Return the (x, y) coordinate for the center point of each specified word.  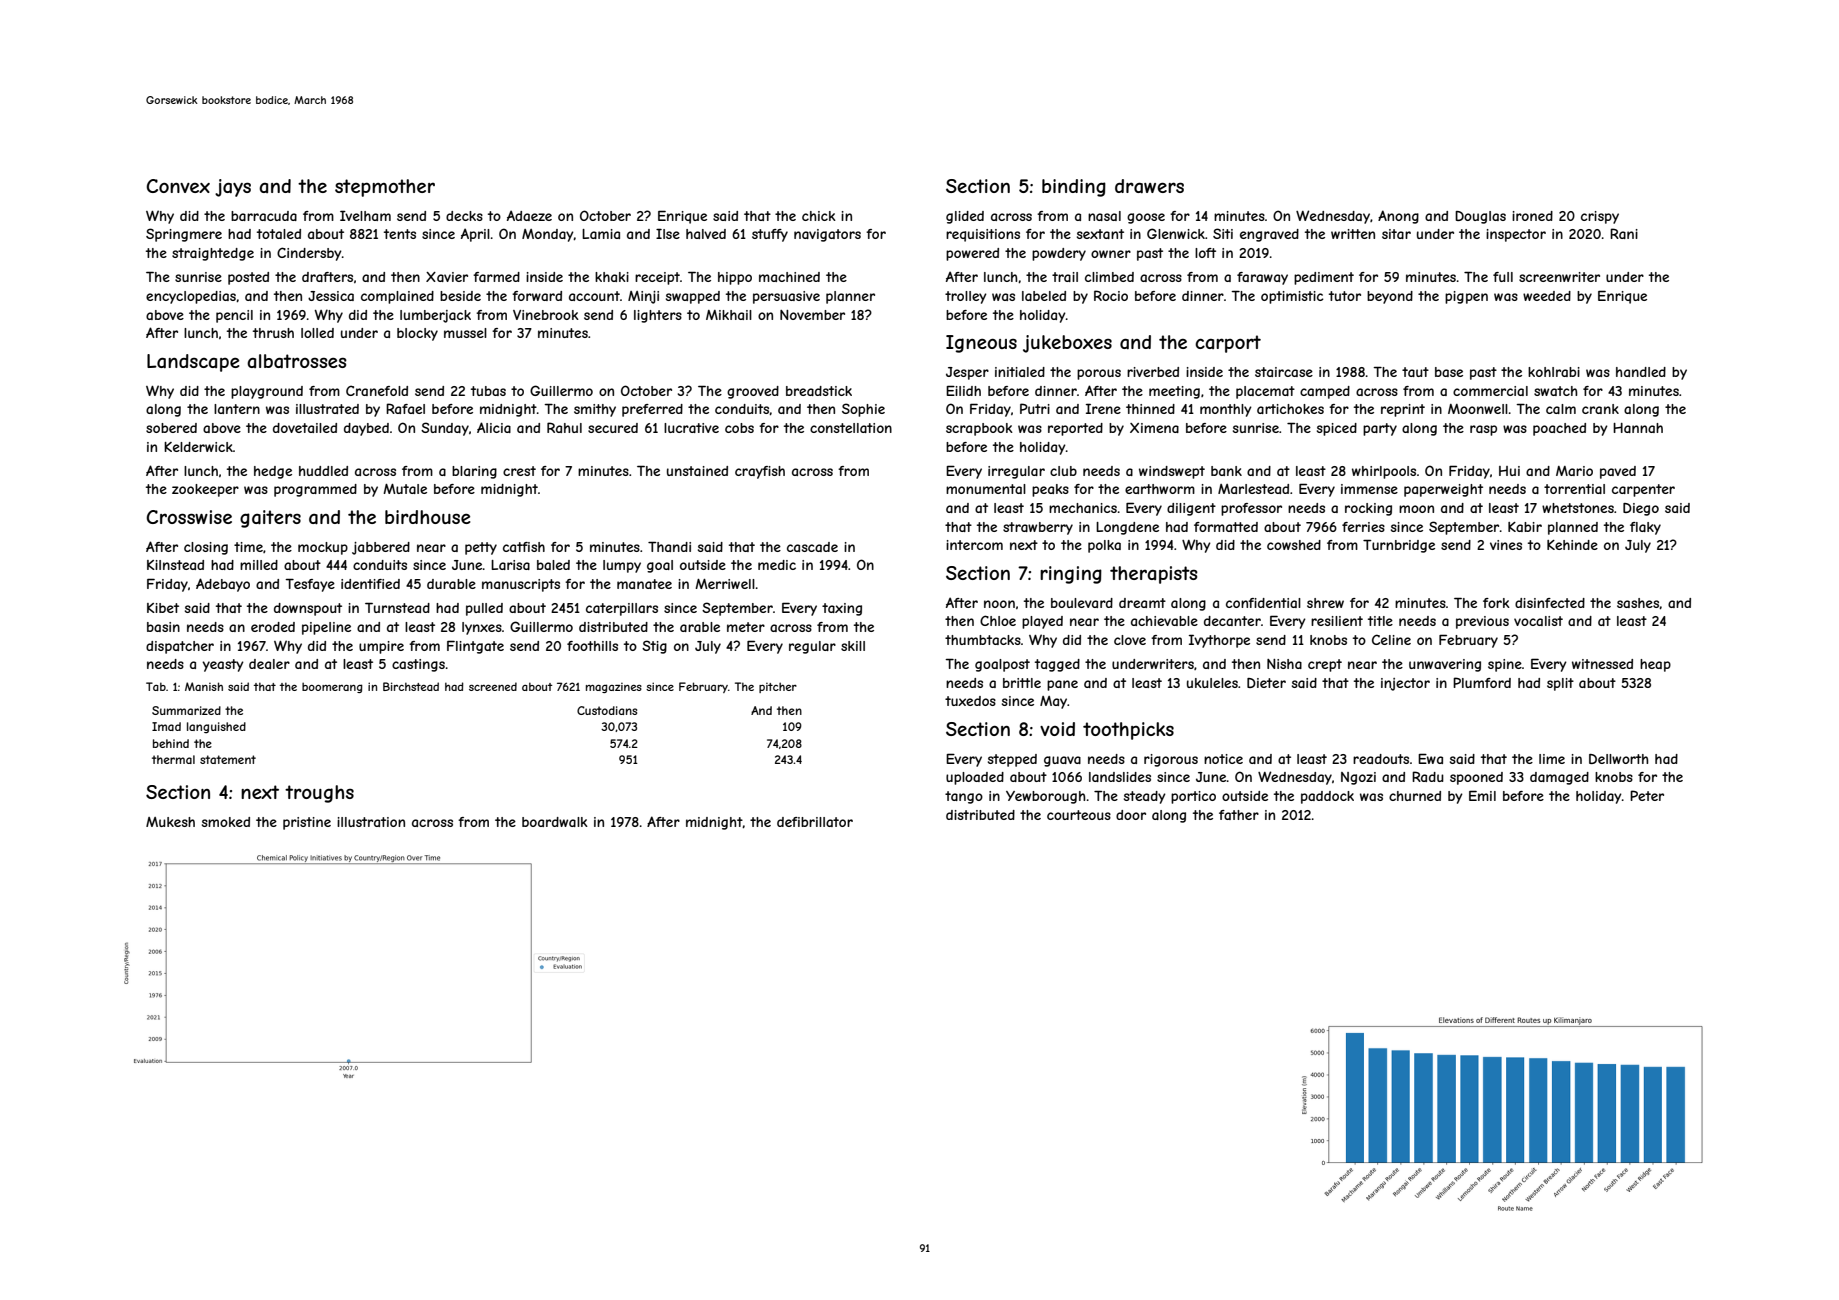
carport (1228, 344)
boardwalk (555, 822)
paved (1618, 472)
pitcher (778, 687)
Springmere (184, 235)
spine (1505, 665)
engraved (1269, 235)
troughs (319, 794)
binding (1074, 188)
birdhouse (427, 517)
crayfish (760, 472)
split (1560, 684)
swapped (693, 297)
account (594, 296)
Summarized (186, 710)
